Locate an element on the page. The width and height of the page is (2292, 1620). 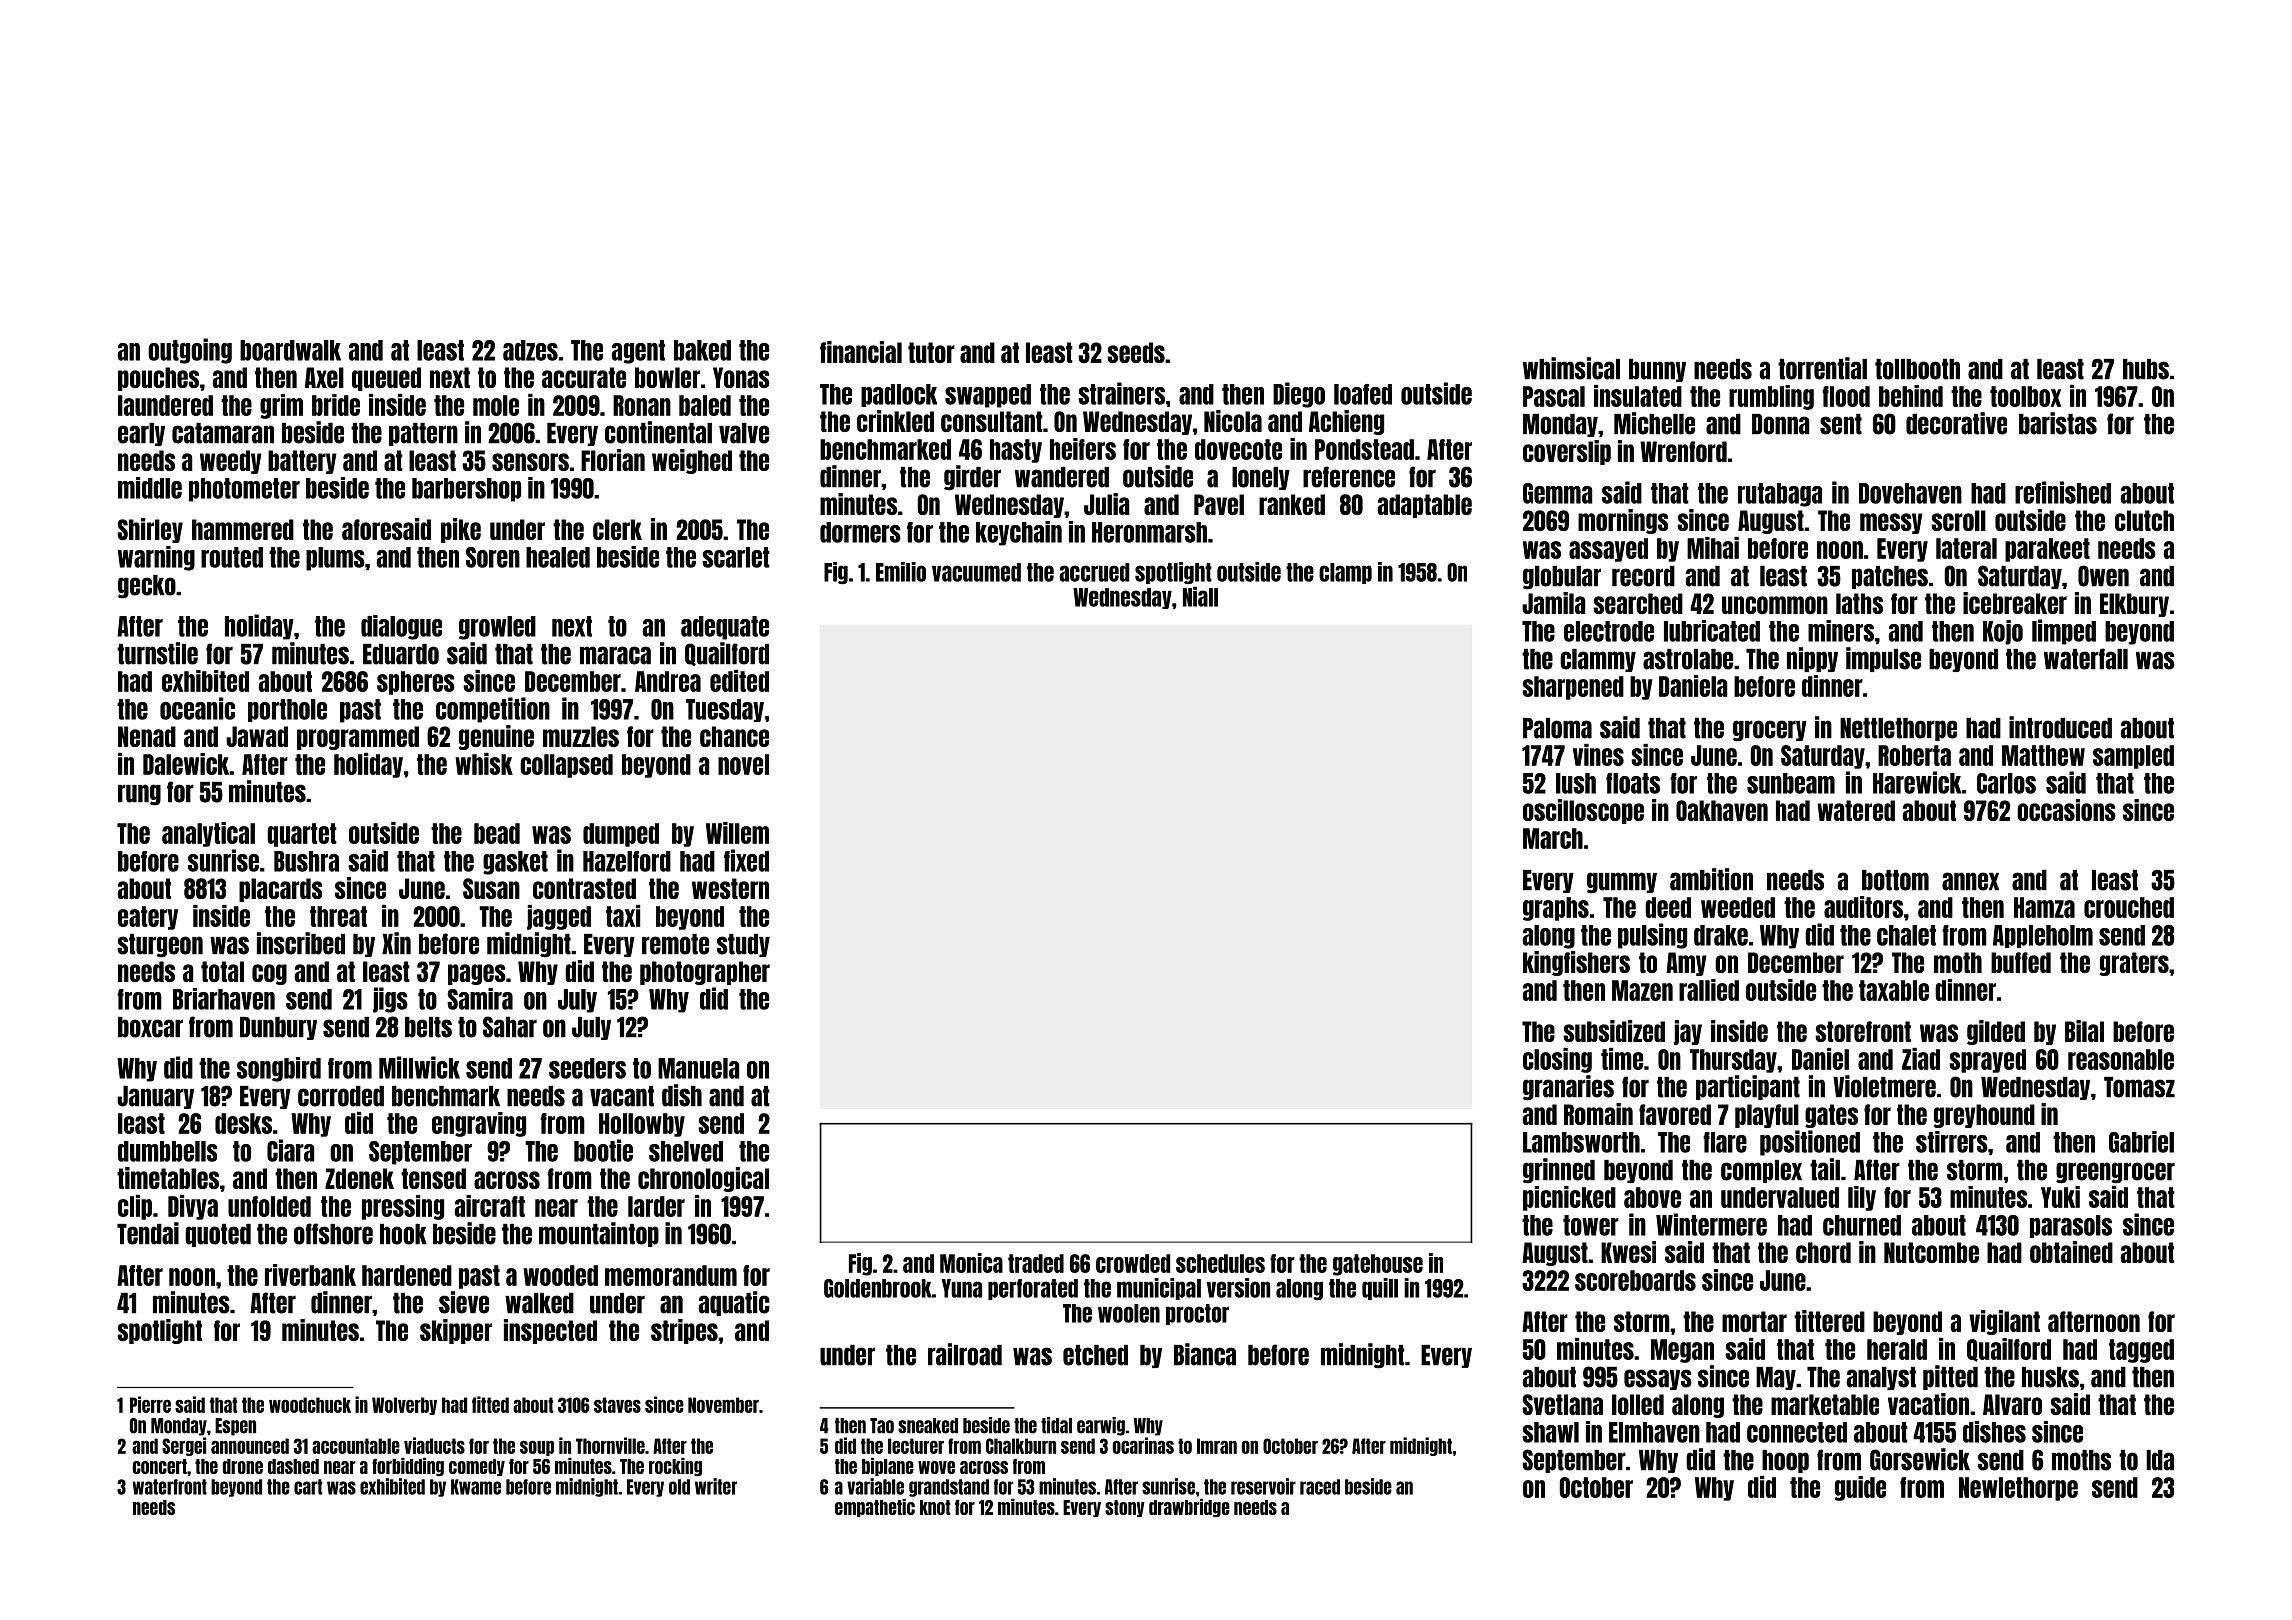
middle is located at coordinates (150, 488).
